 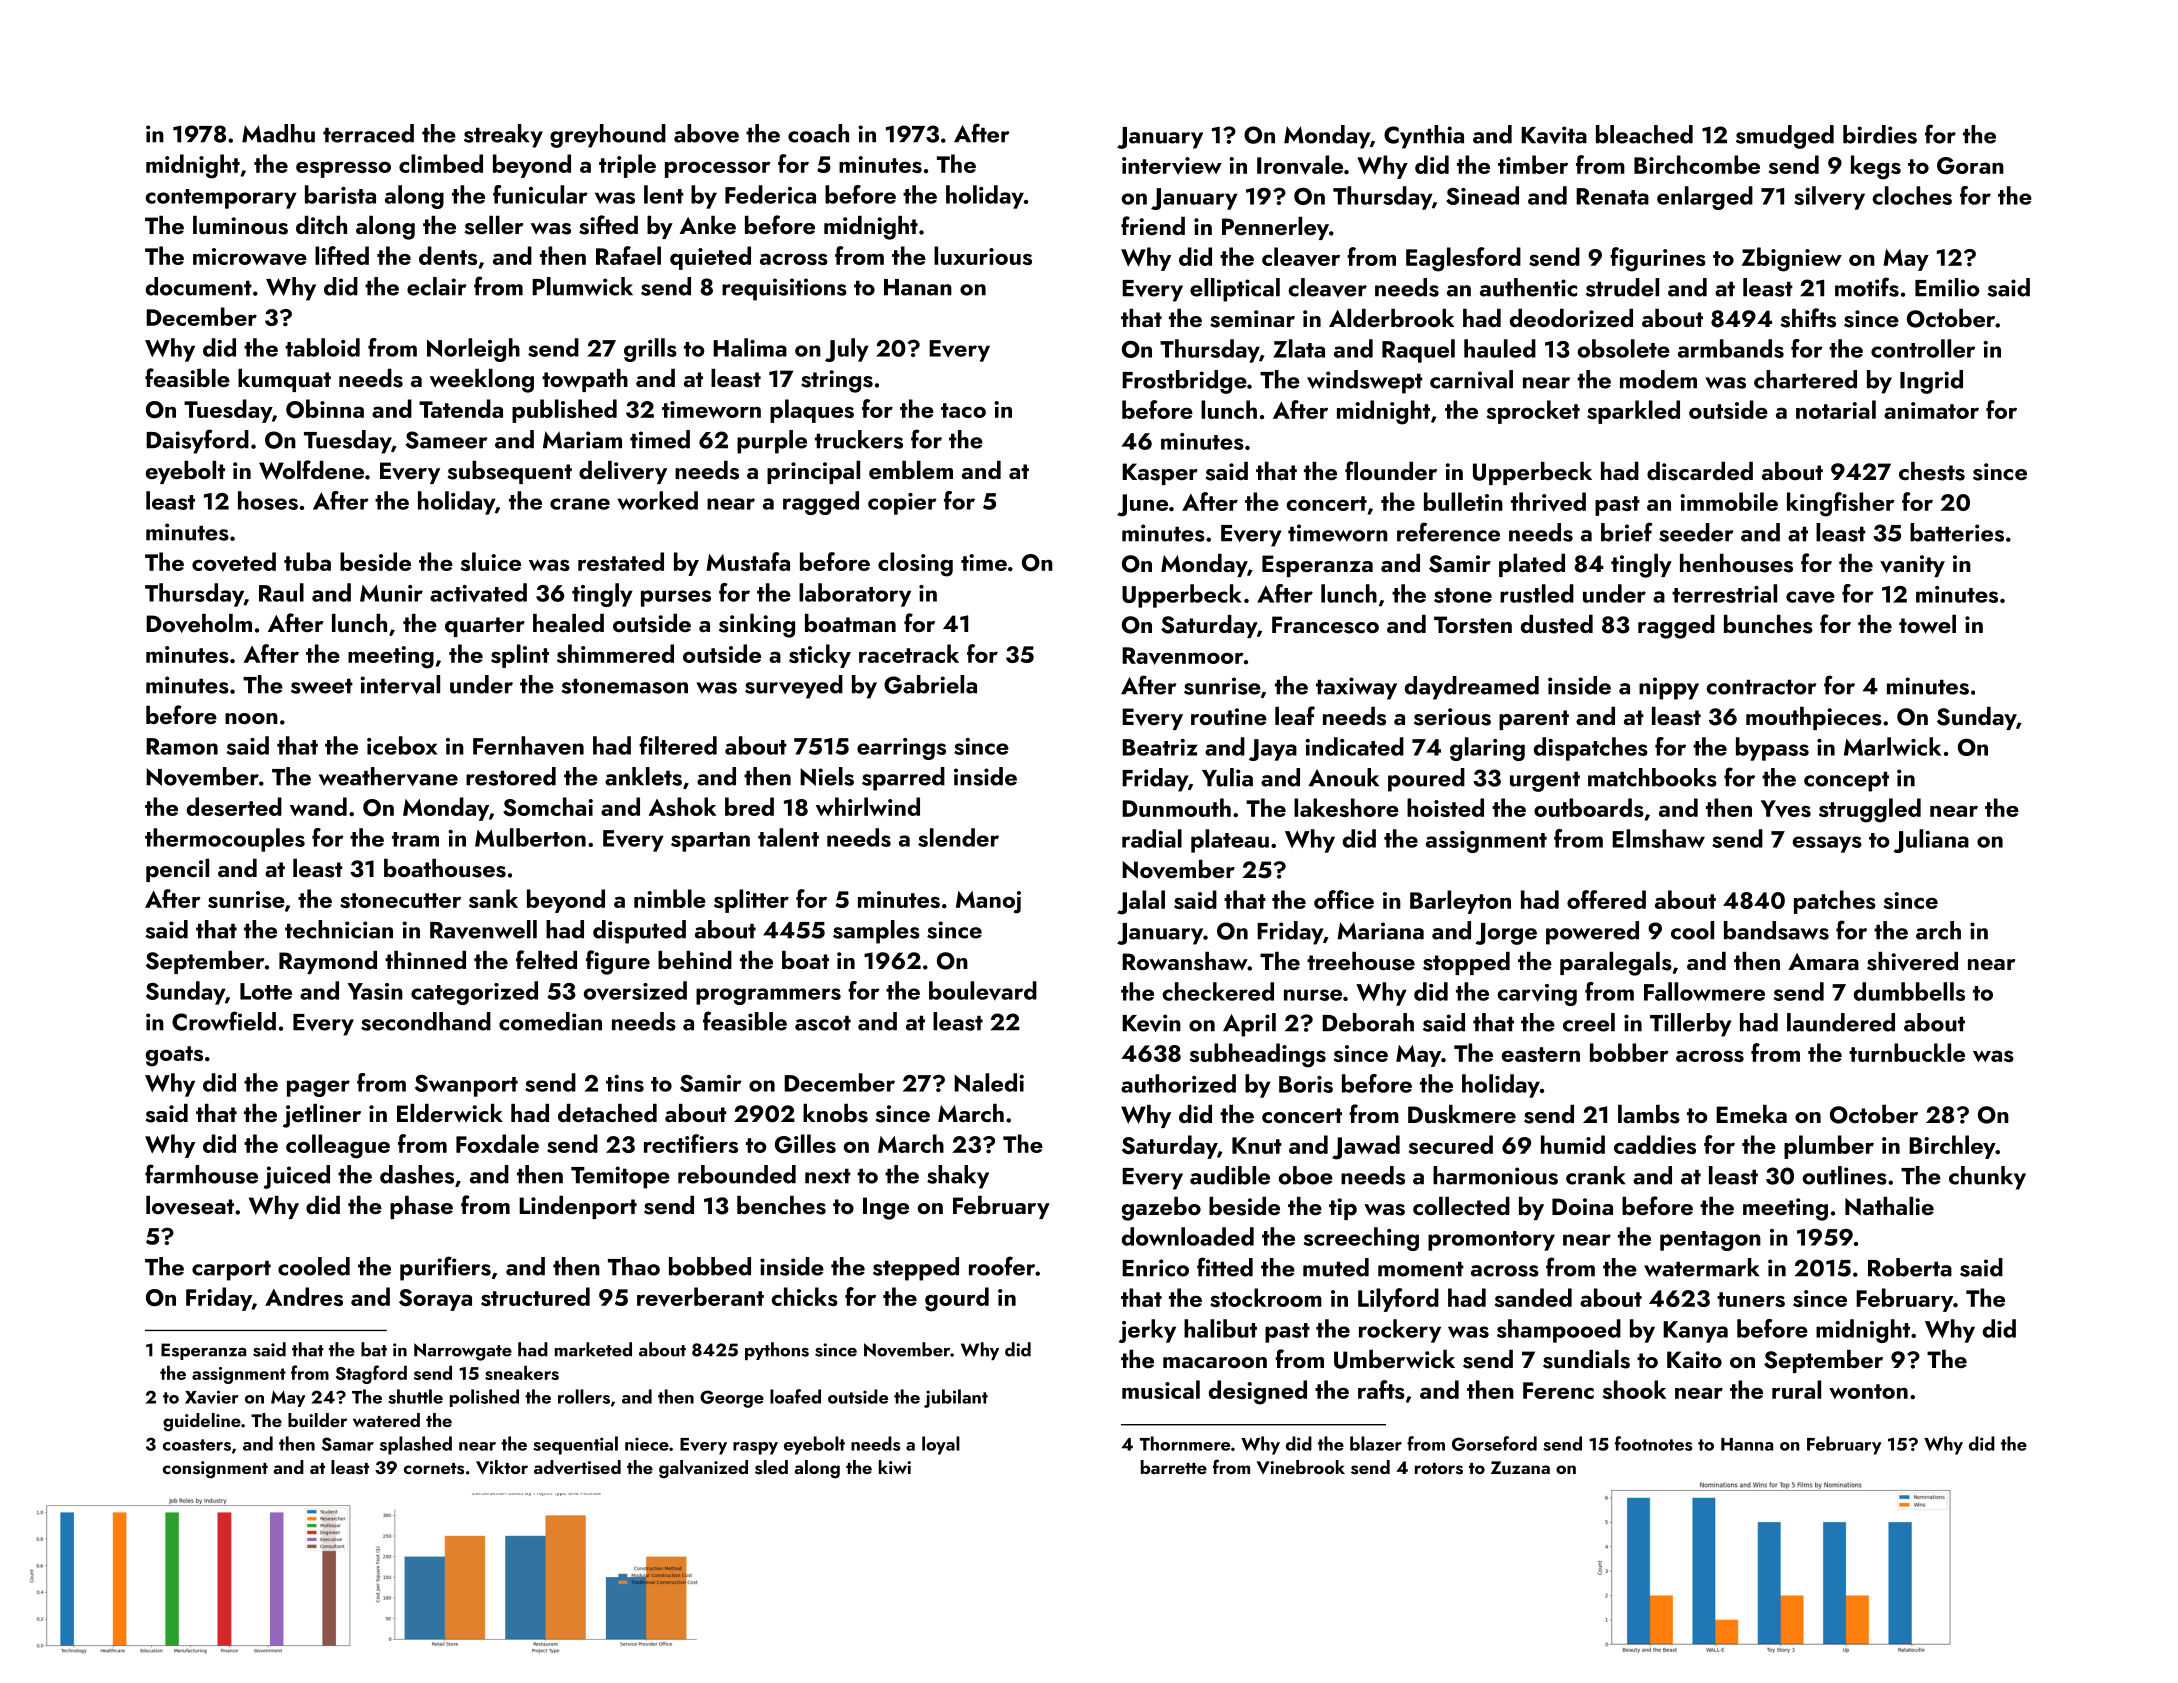 I want to click on Hanan, so click(x=918, y=287).
